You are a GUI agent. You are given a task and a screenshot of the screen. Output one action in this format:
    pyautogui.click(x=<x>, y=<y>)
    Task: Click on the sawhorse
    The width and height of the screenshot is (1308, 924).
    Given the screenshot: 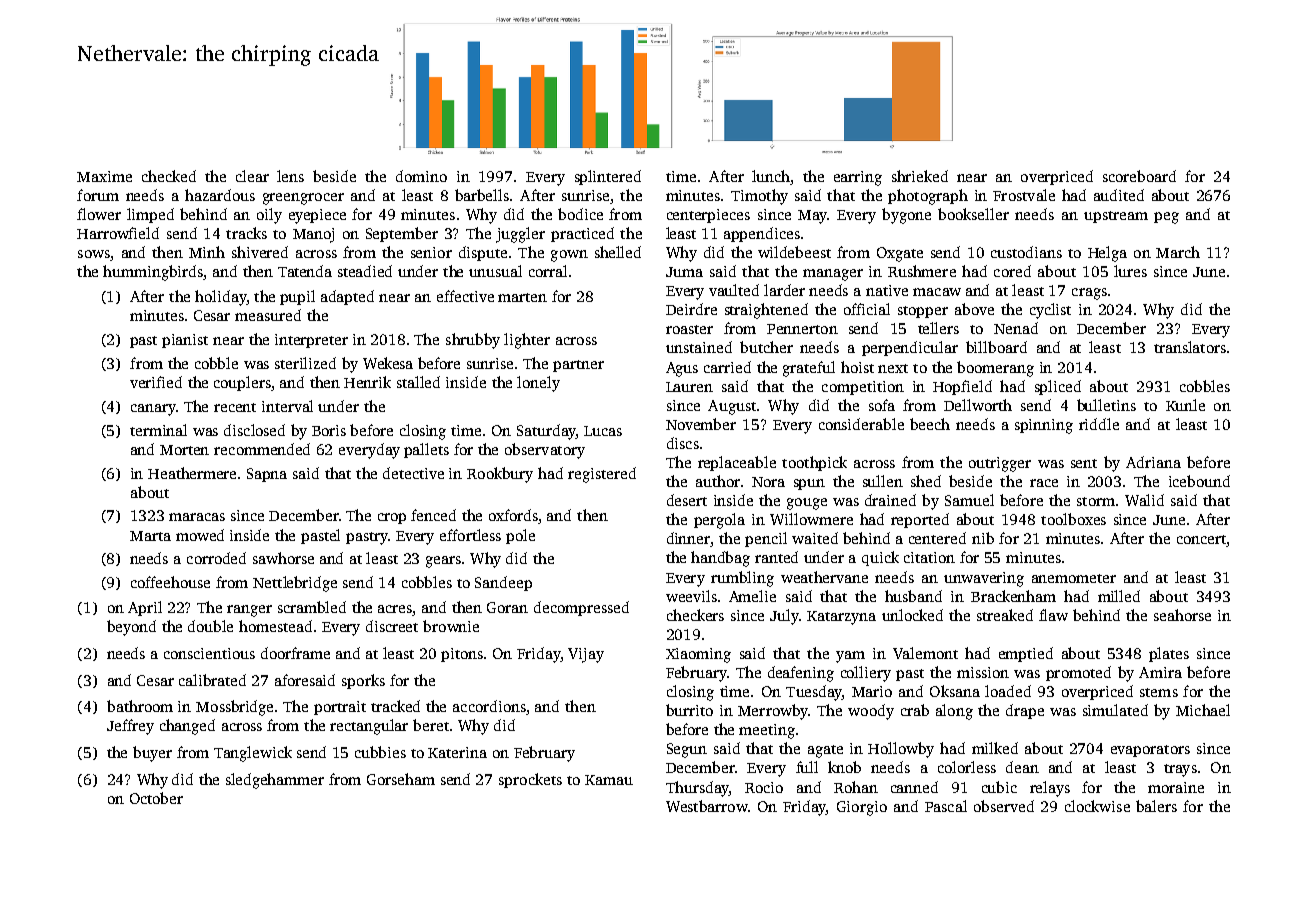 What is the action you would take?
    pyautogui.click(x=283, y=558)
